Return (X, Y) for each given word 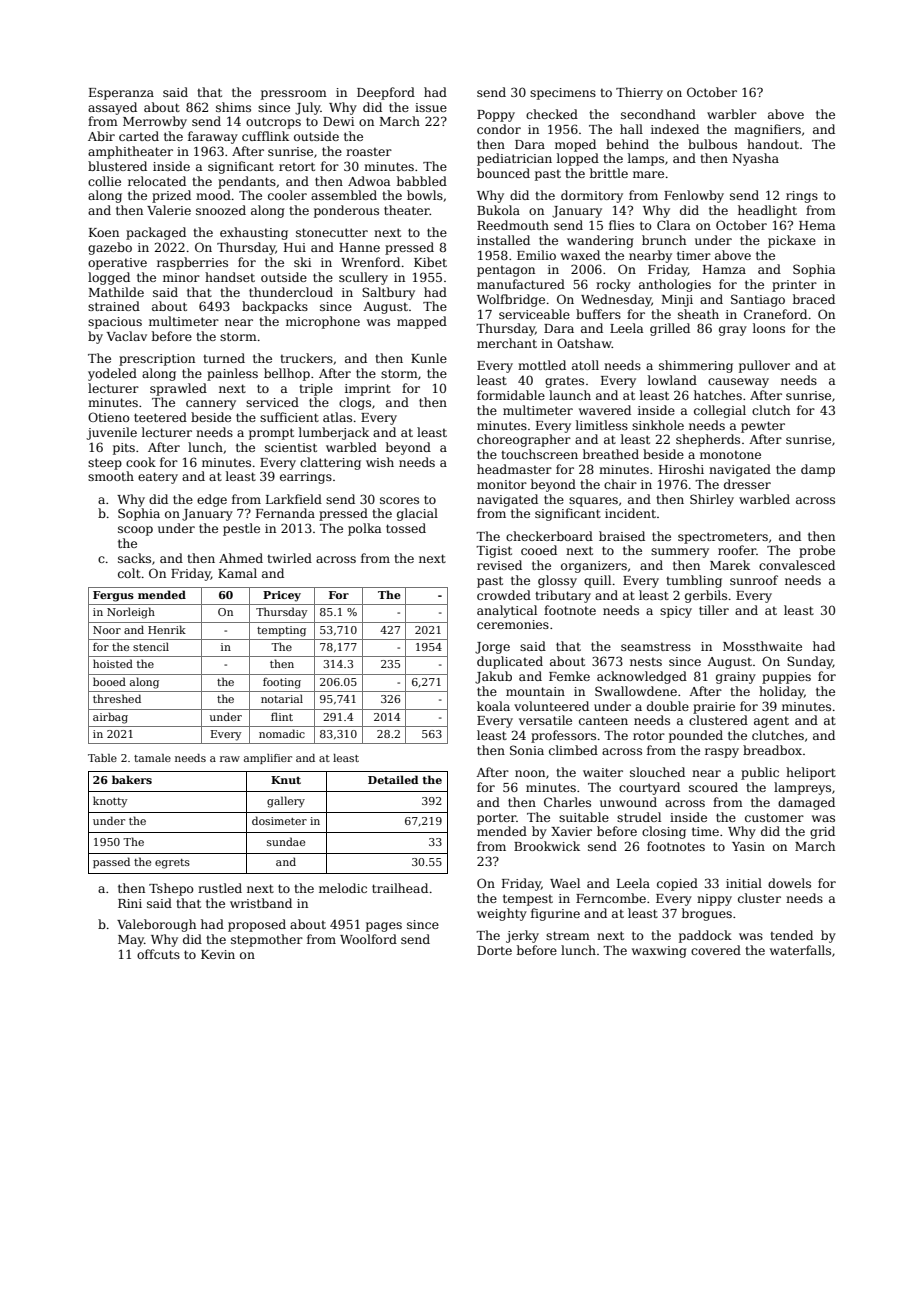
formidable (511, 395)
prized (171, 196)
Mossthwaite (762, 646)
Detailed (393, 779)
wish (380, 462)
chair (620, 484)
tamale (152, 758)
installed (503, 240)
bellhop (287, 374)
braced (814, 299)
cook (141, 462)
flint (282, 716)
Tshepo (171, 889)
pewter (763, 427)
